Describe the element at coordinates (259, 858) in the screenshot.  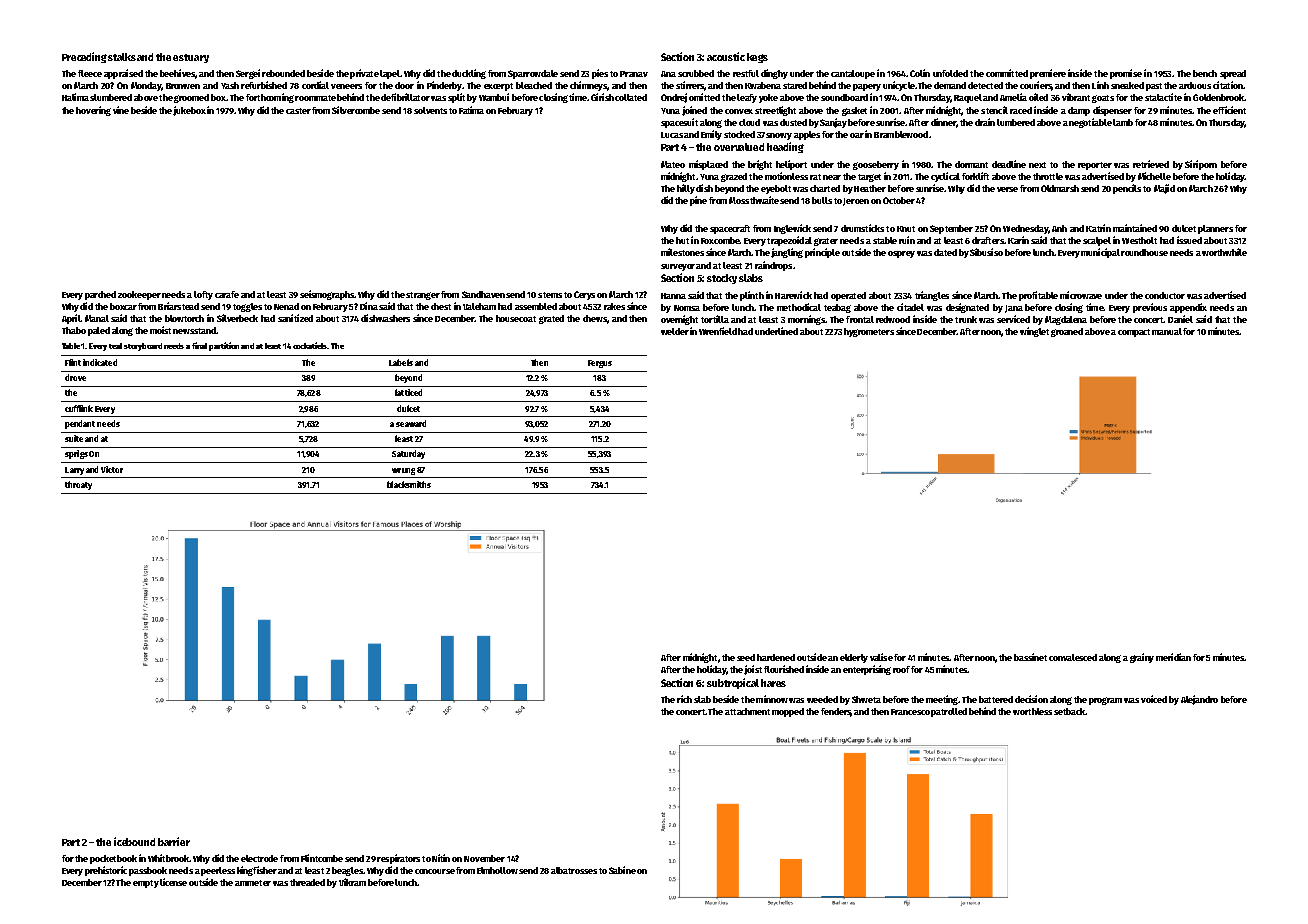
I see `electrode` at that location.
